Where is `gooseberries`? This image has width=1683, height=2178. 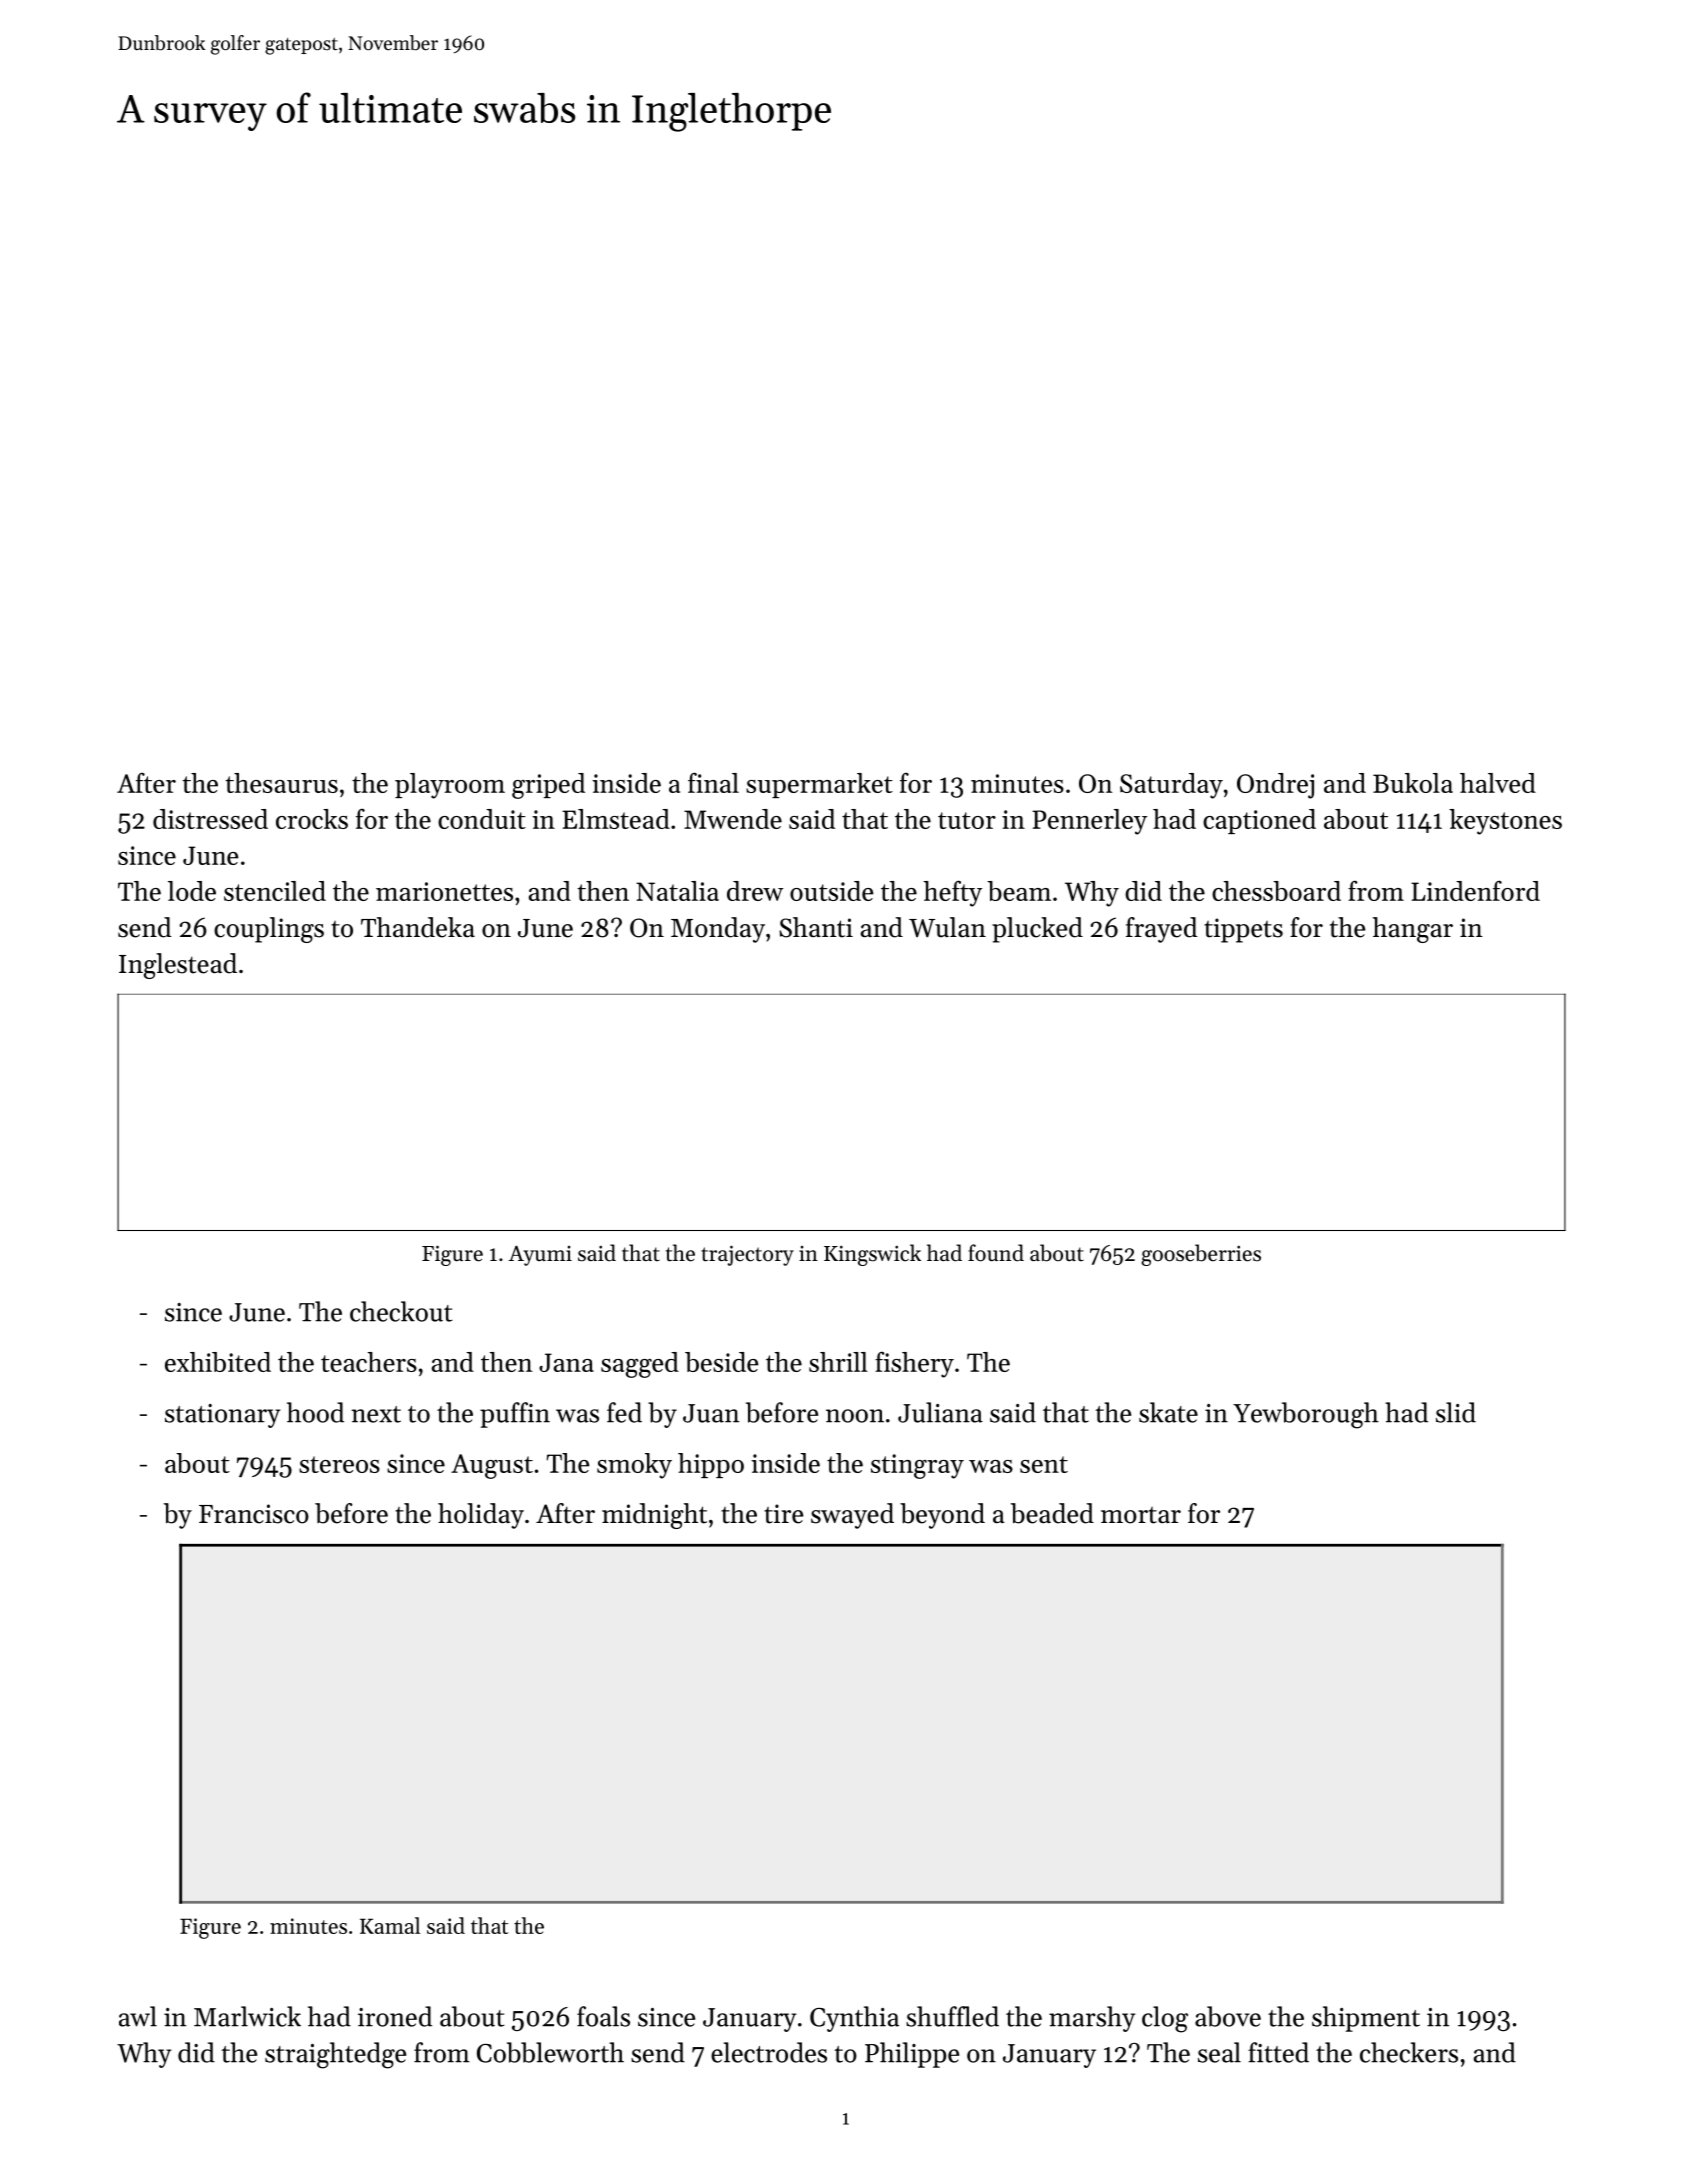 gooseberries is located at coordinates (1201, 1255).
